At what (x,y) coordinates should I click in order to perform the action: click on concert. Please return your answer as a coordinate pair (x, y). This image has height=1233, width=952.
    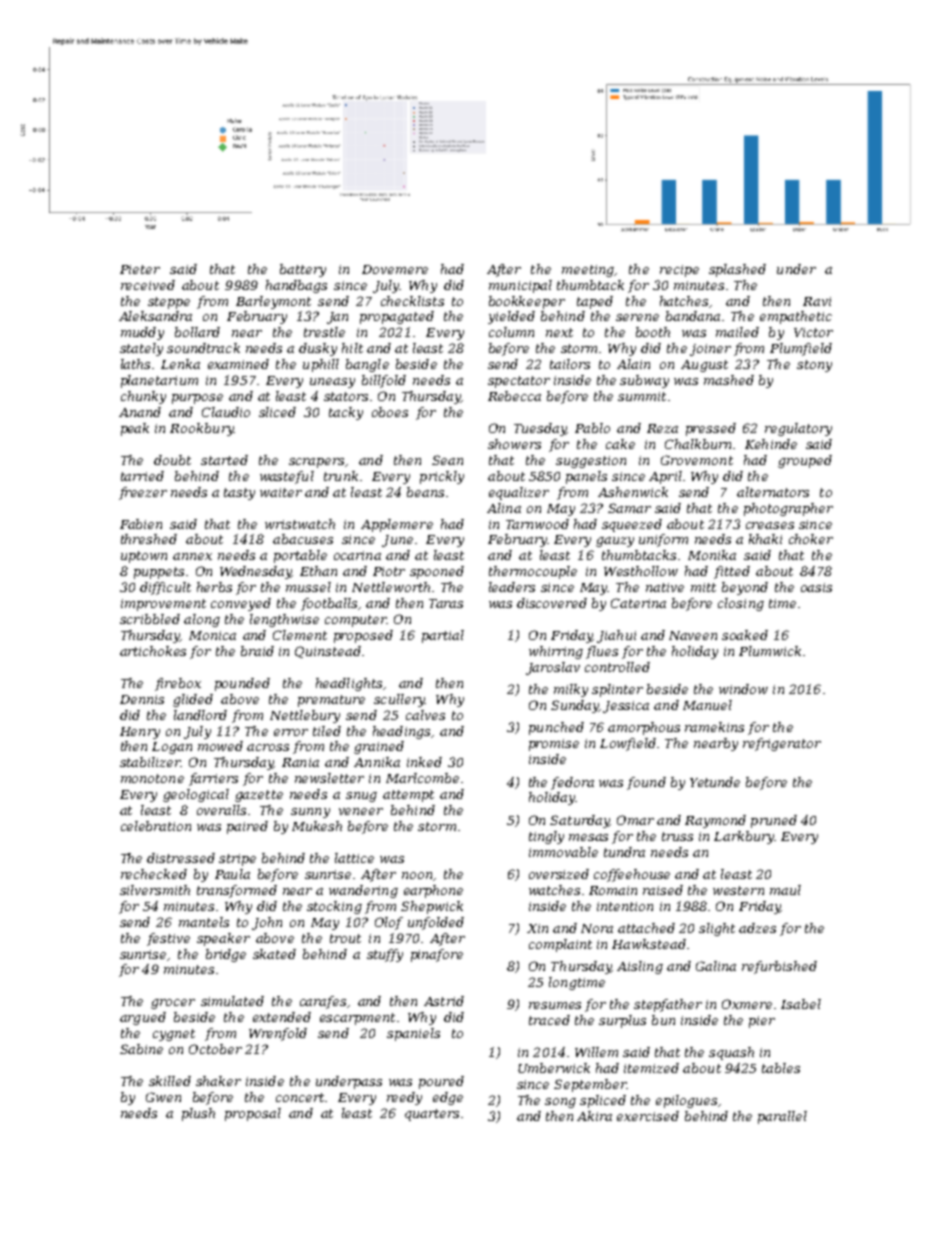
    Looking at the image, I should click on (300, 1097).
